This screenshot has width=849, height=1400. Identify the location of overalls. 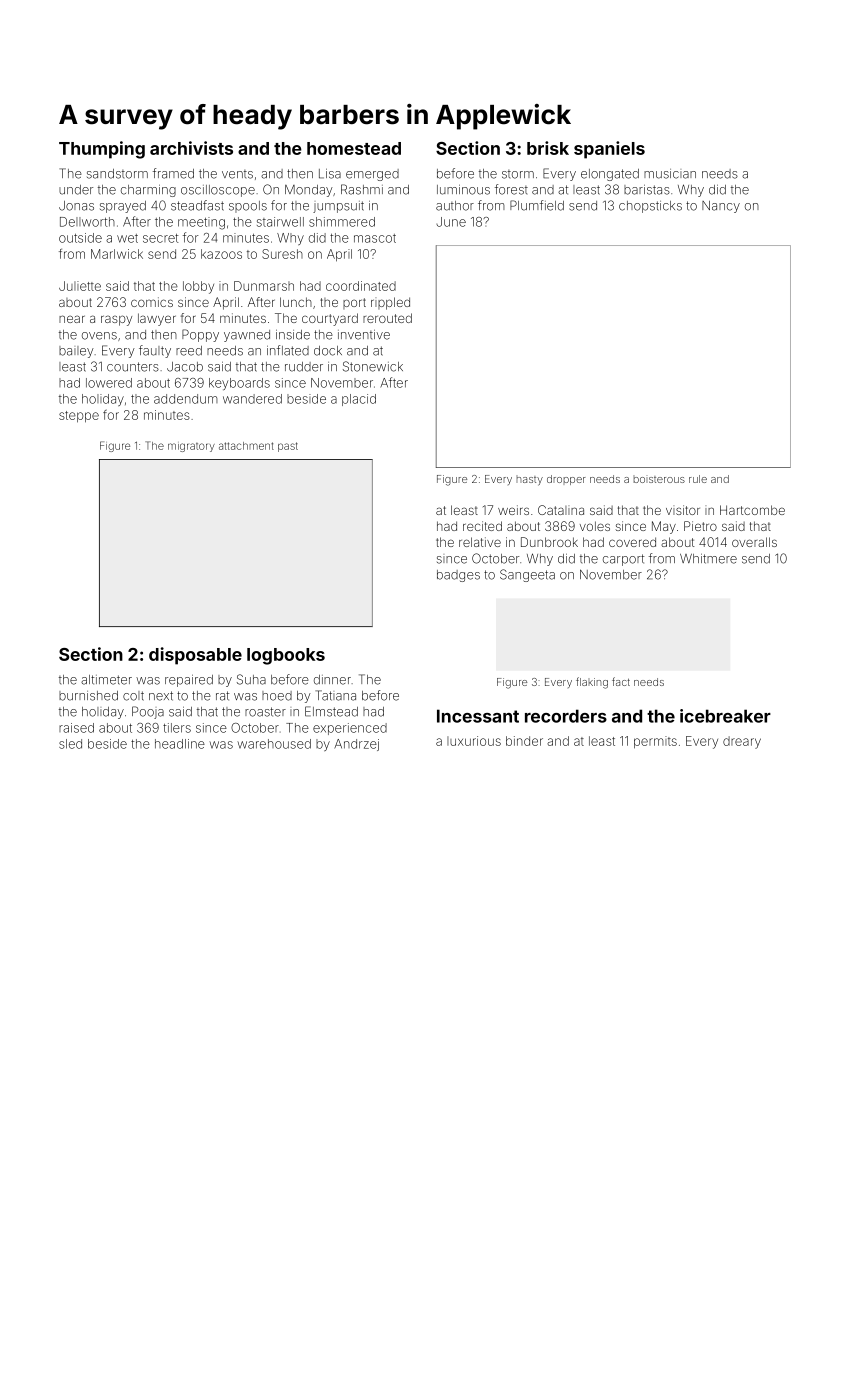
(754, 542).
